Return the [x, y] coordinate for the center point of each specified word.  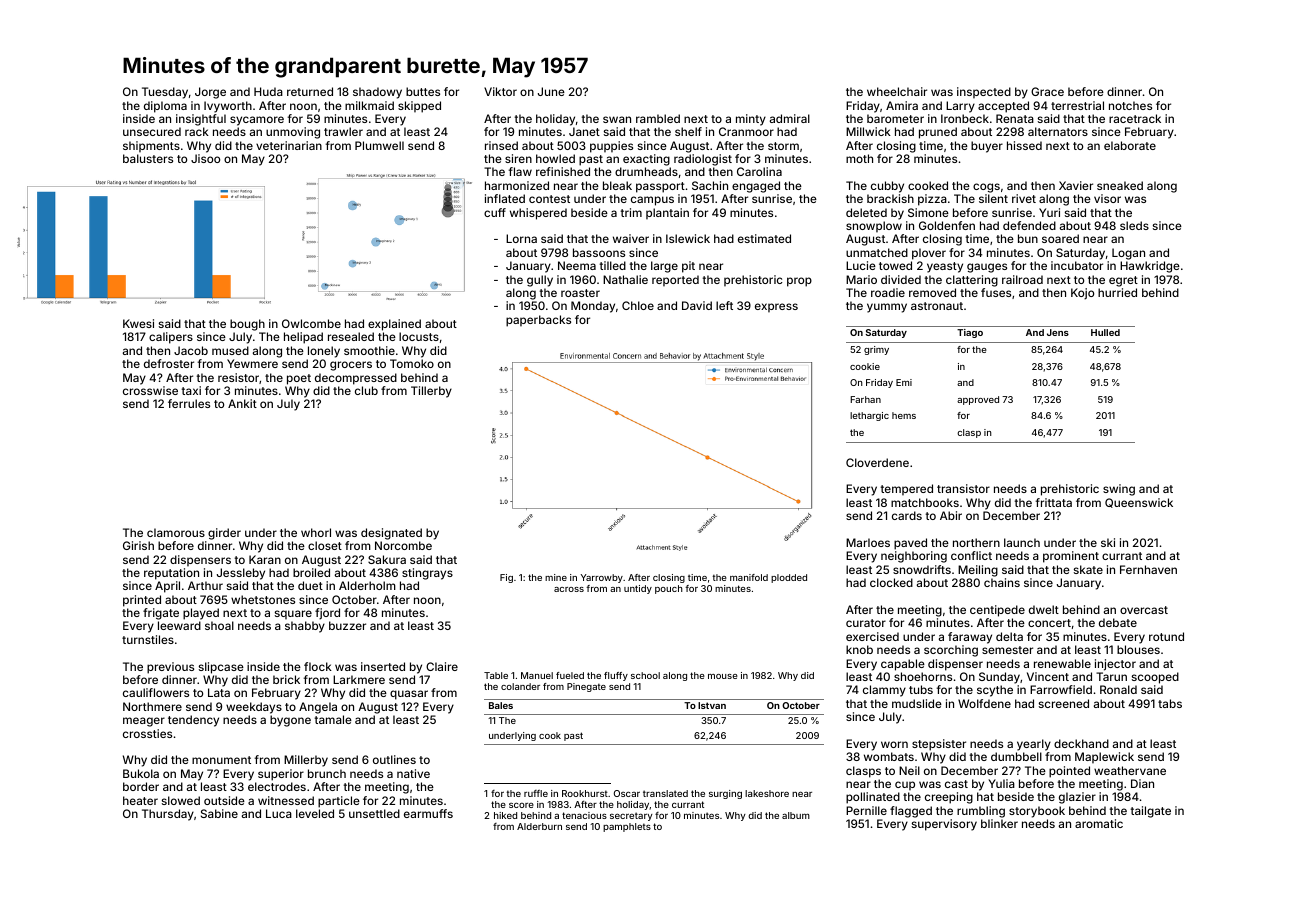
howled [555, 158]
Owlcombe [311, 323]
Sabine [219, 813]
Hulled [1105, 332]
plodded [789, 578]
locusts [419, 336]
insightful [201, 120]
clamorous [176, 532]
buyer [987, 147]
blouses [1138, 649]
